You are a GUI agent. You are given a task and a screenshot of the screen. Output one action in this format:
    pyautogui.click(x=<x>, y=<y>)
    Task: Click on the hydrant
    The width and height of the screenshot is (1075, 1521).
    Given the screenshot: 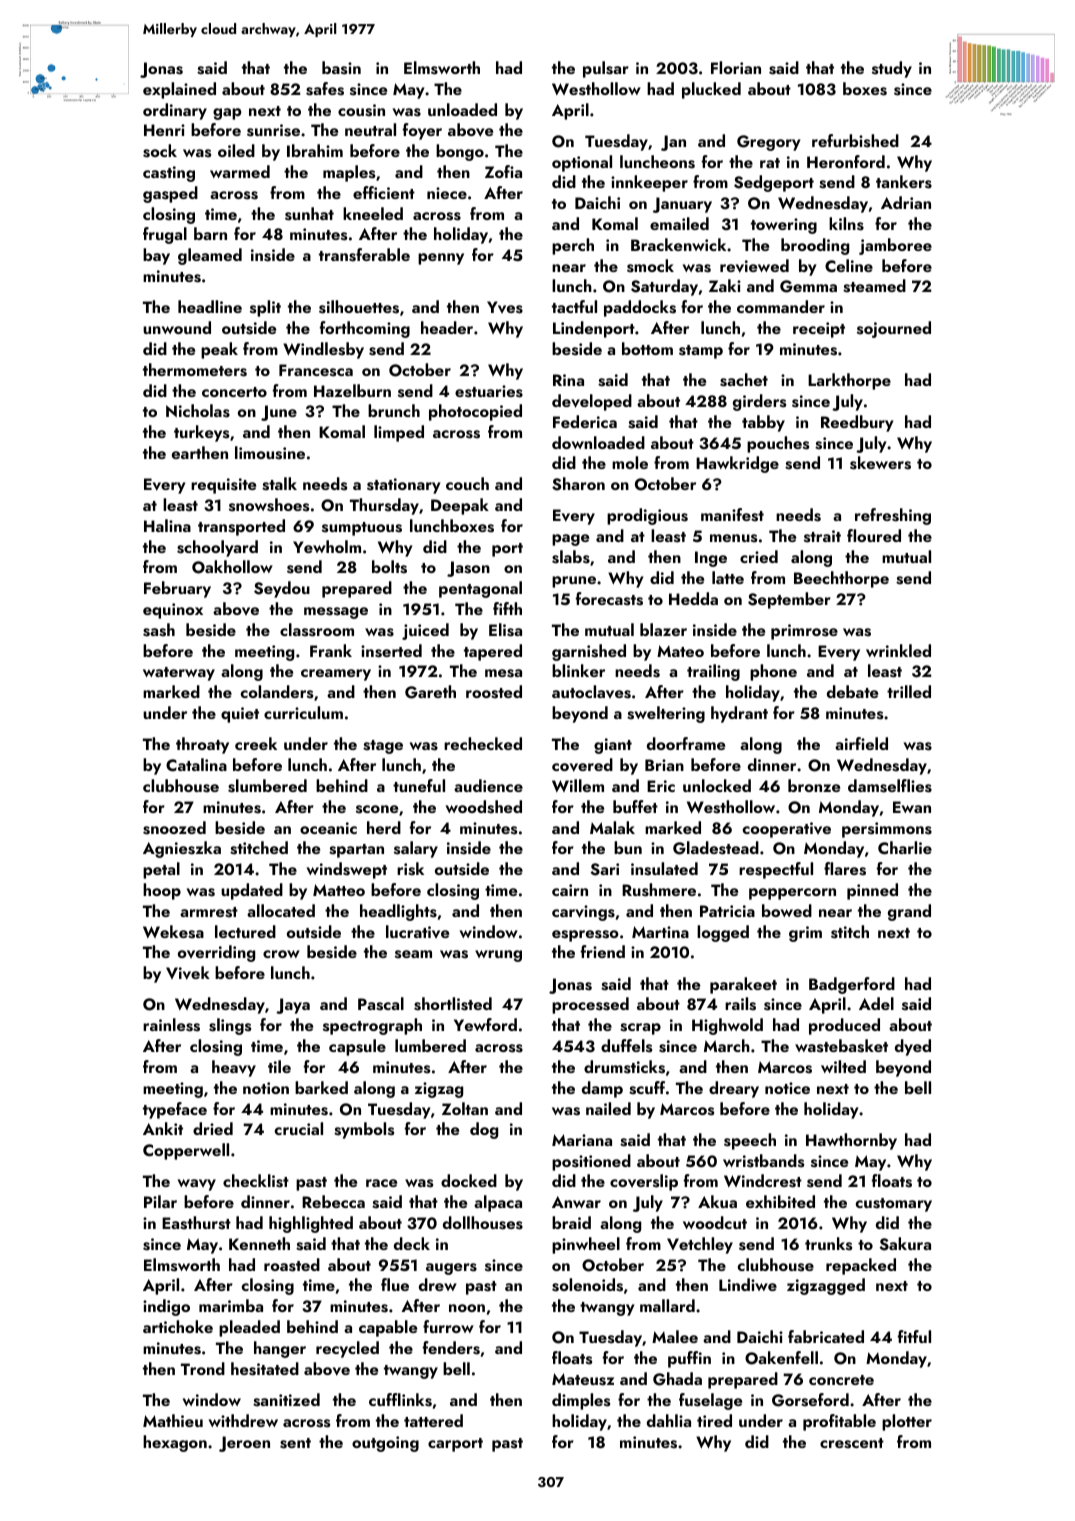 What is the action you would take?
    pyautogui.click(x=739, y=714)
